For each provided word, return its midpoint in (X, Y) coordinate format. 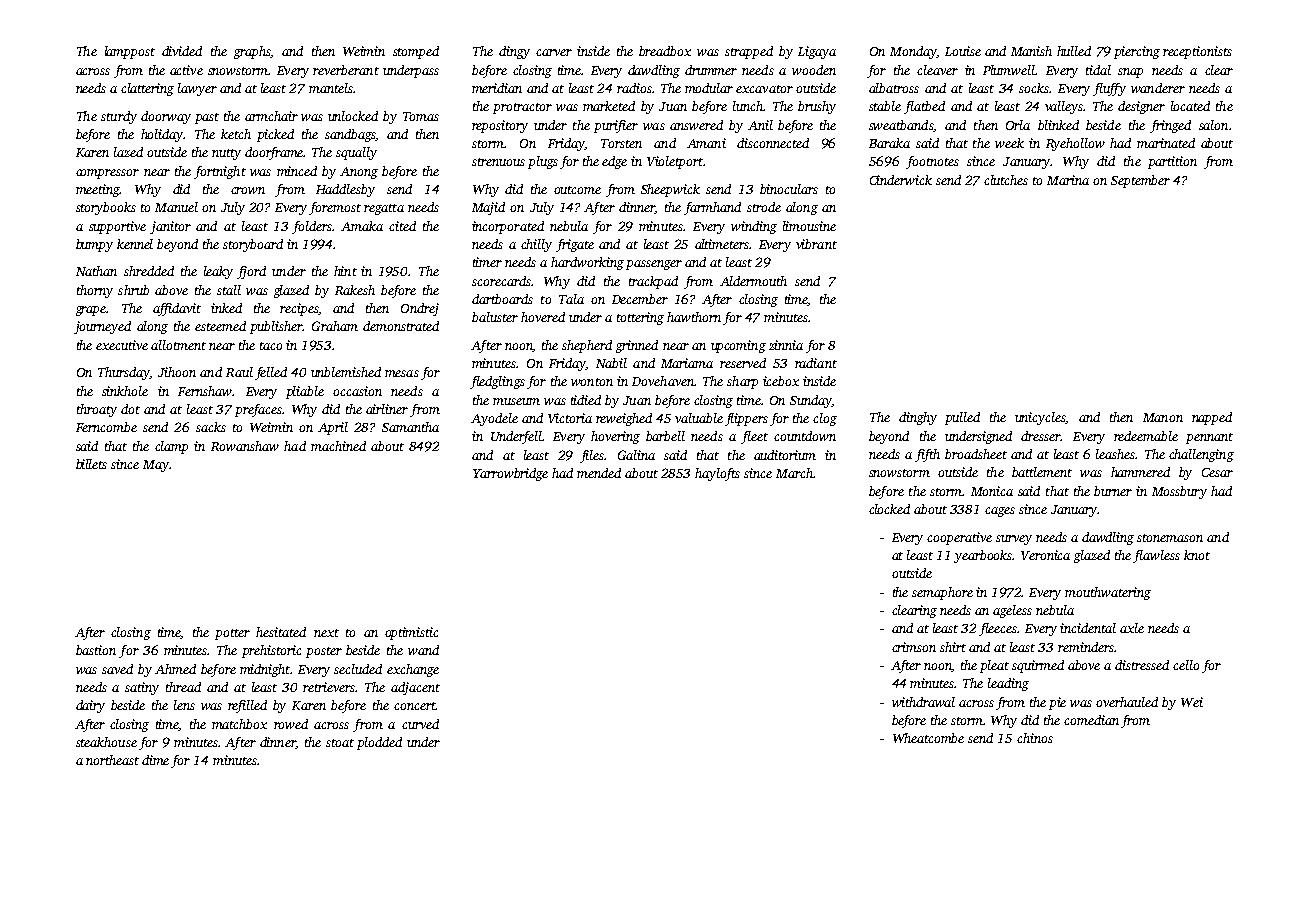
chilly (536, 245)
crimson (914, 647)
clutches (1006, 180)
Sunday (811, 401)
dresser (1041, 436)
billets (91, 464)
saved (117, 669)
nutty (226, 154)
